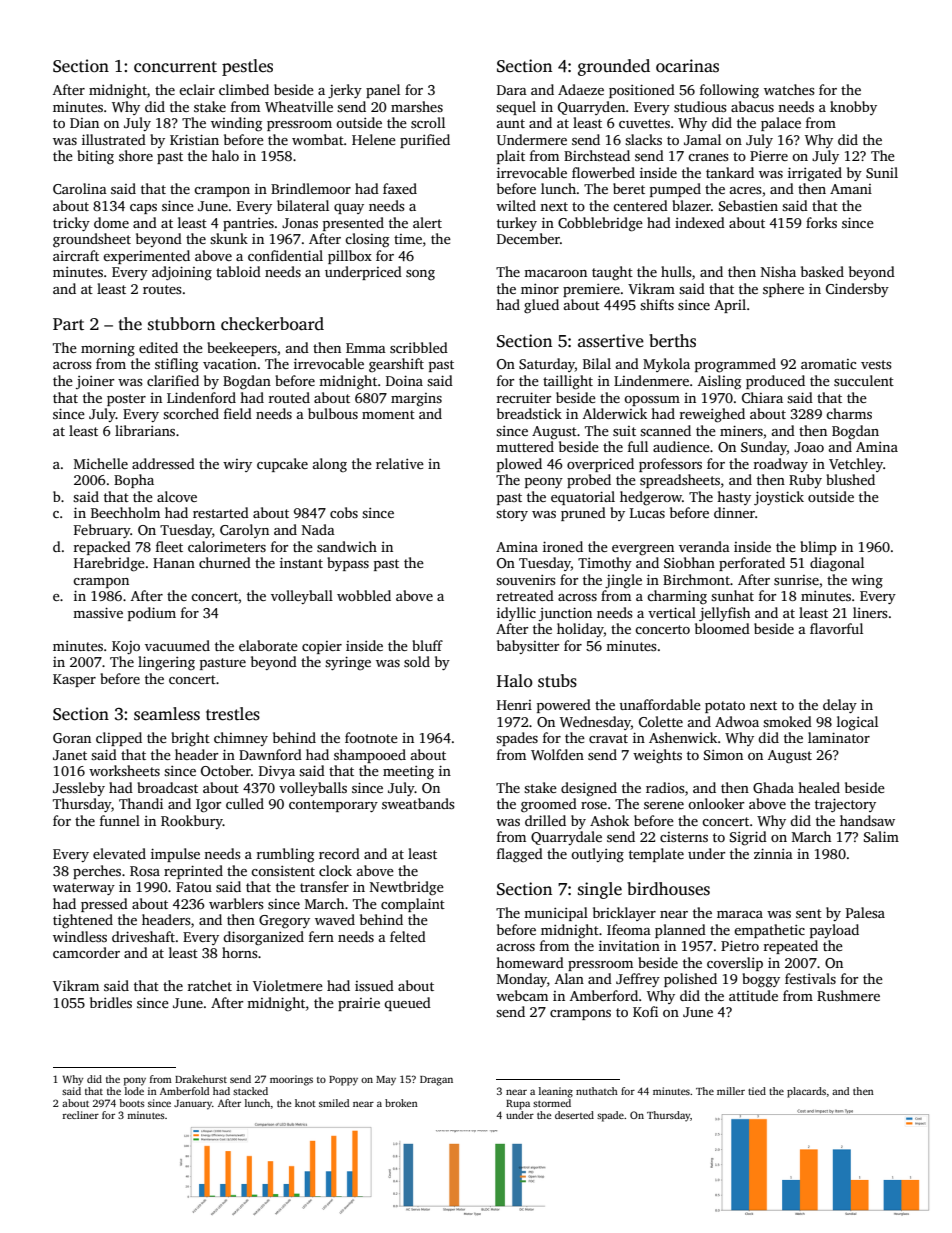 This screenshot has width=952, height=1233. I want to click on sold, so click(417, 661).
